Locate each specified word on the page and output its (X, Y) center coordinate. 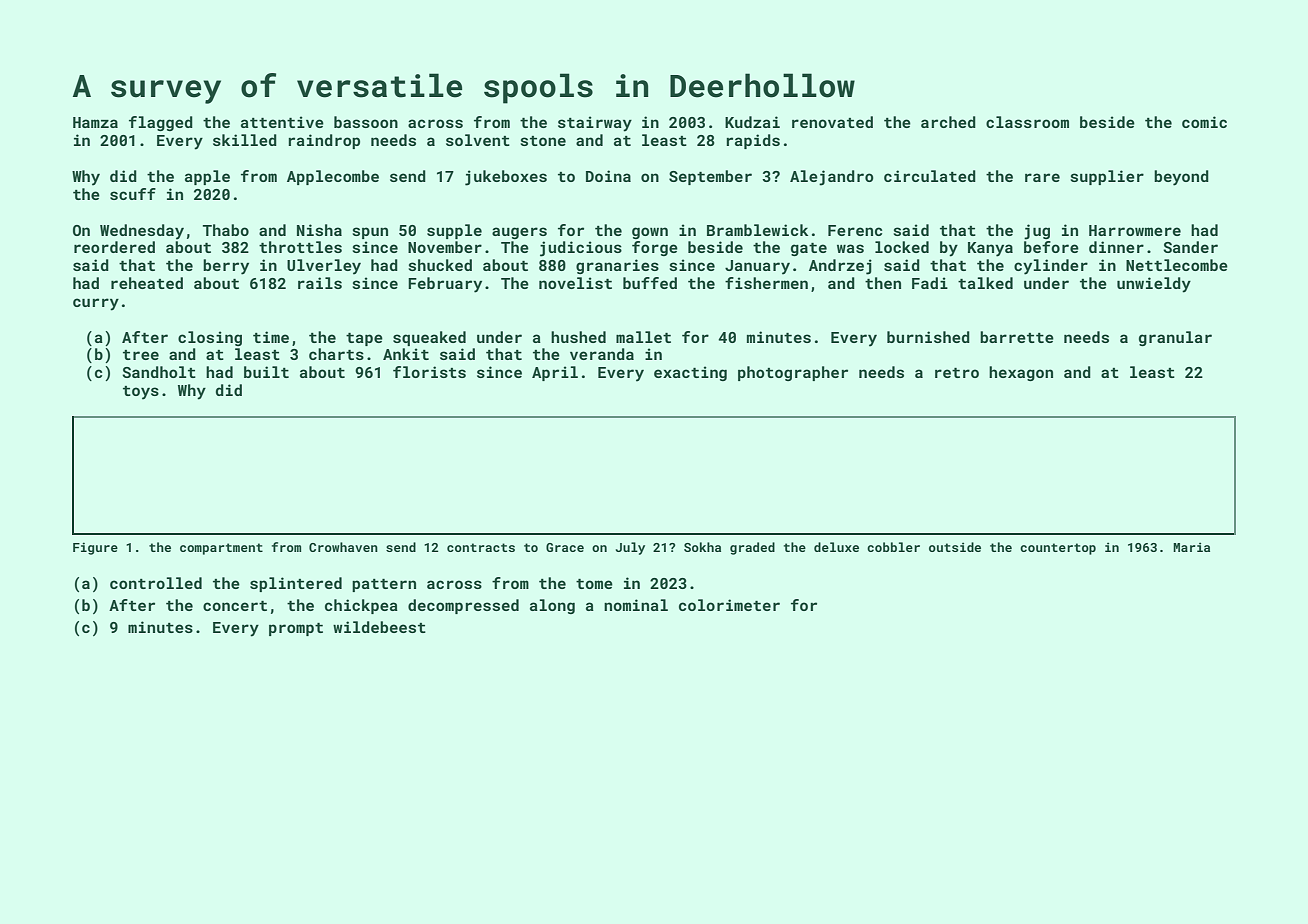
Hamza (95, 122)
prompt (296, 629)
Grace (565, 547)
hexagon (1021, 373)
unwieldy (1154, 285)
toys (141, 393)
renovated (832, 122)
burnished (928, 337)
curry (96, 304)
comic (1204, 122)
